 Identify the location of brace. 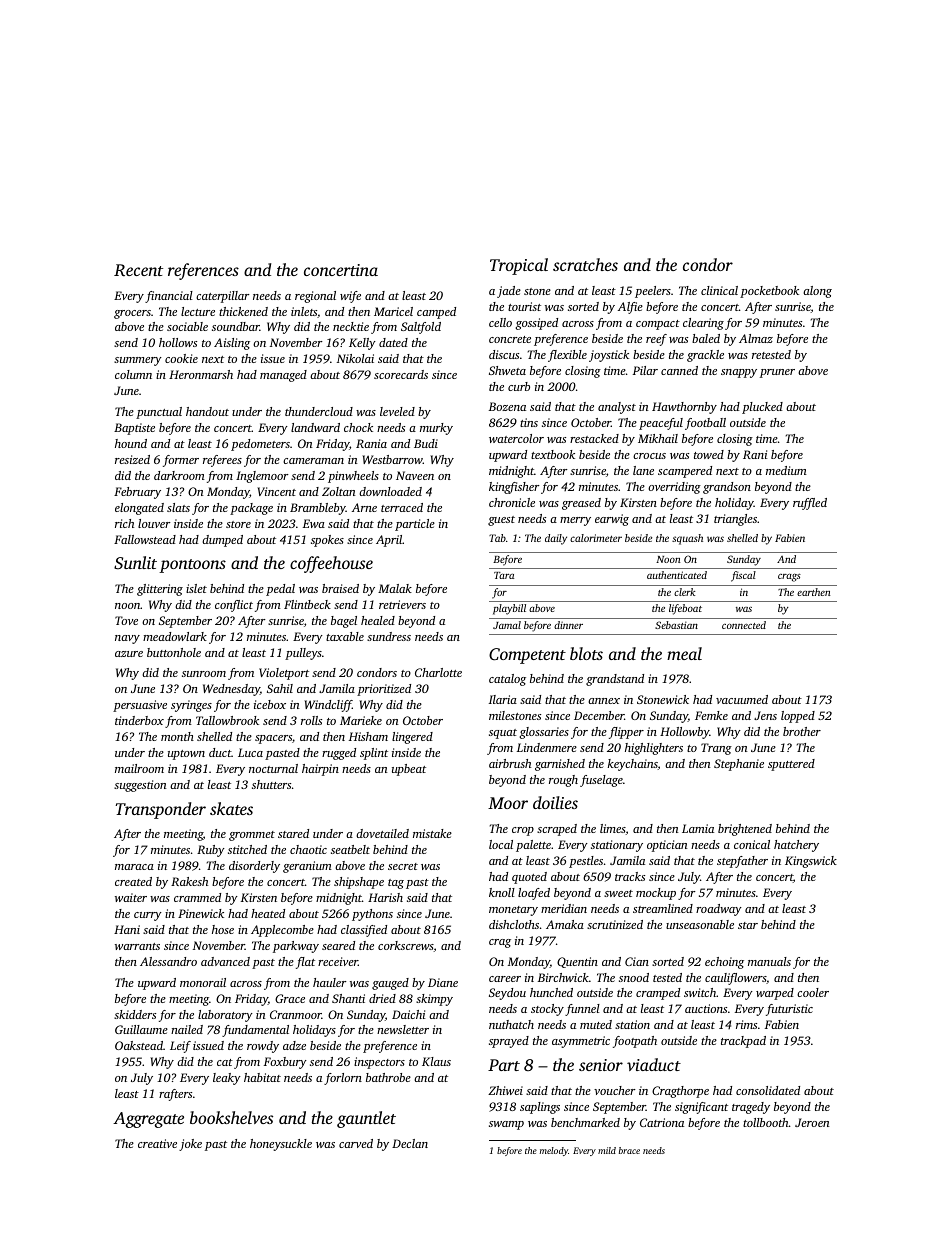
(629, 1150).
